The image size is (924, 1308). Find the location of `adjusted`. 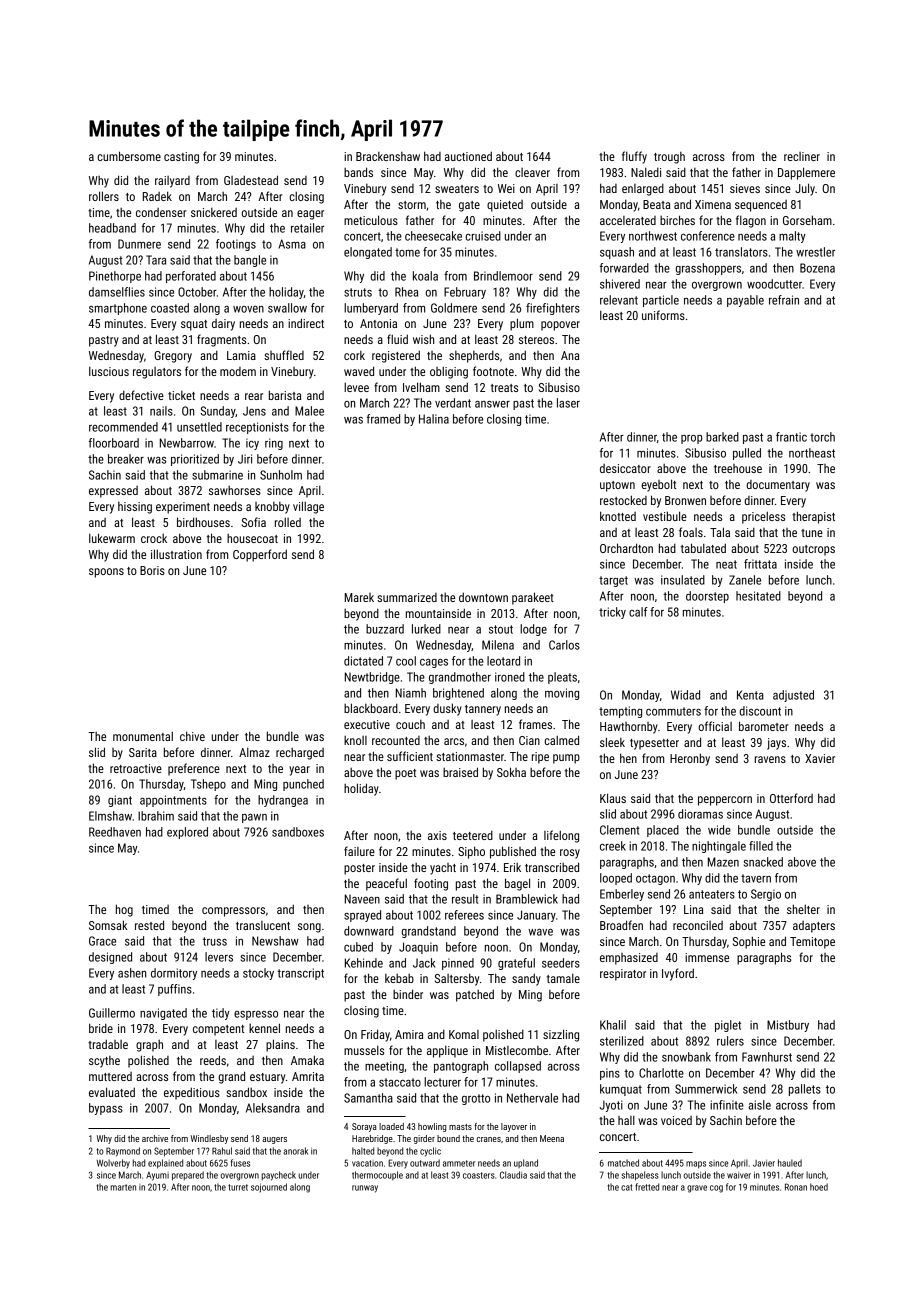

adjusted is located at coordinates (793, 696).
